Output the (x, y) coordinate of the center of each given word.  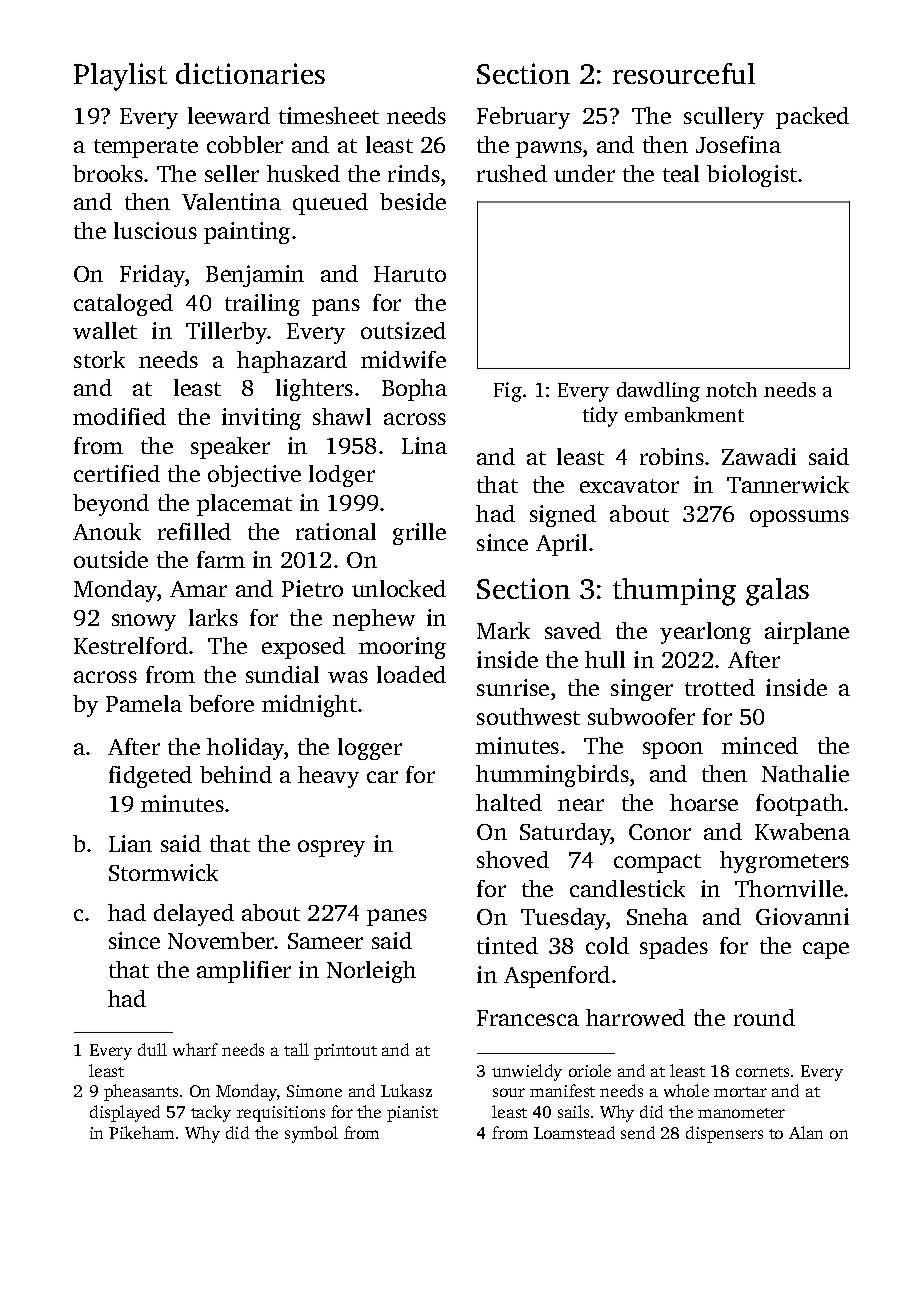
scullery (724, 118)
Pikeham (141, 1132)
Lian (130, 843)
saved (573, 630)
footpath (799, 805)
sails (573, 1111)
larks (213, 617)
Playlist (120, 77)
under (584, 173)
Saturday (565, 834)
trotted (720, 687)
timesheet (329, 115)
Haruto (410, 274)
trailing (262, 305)
